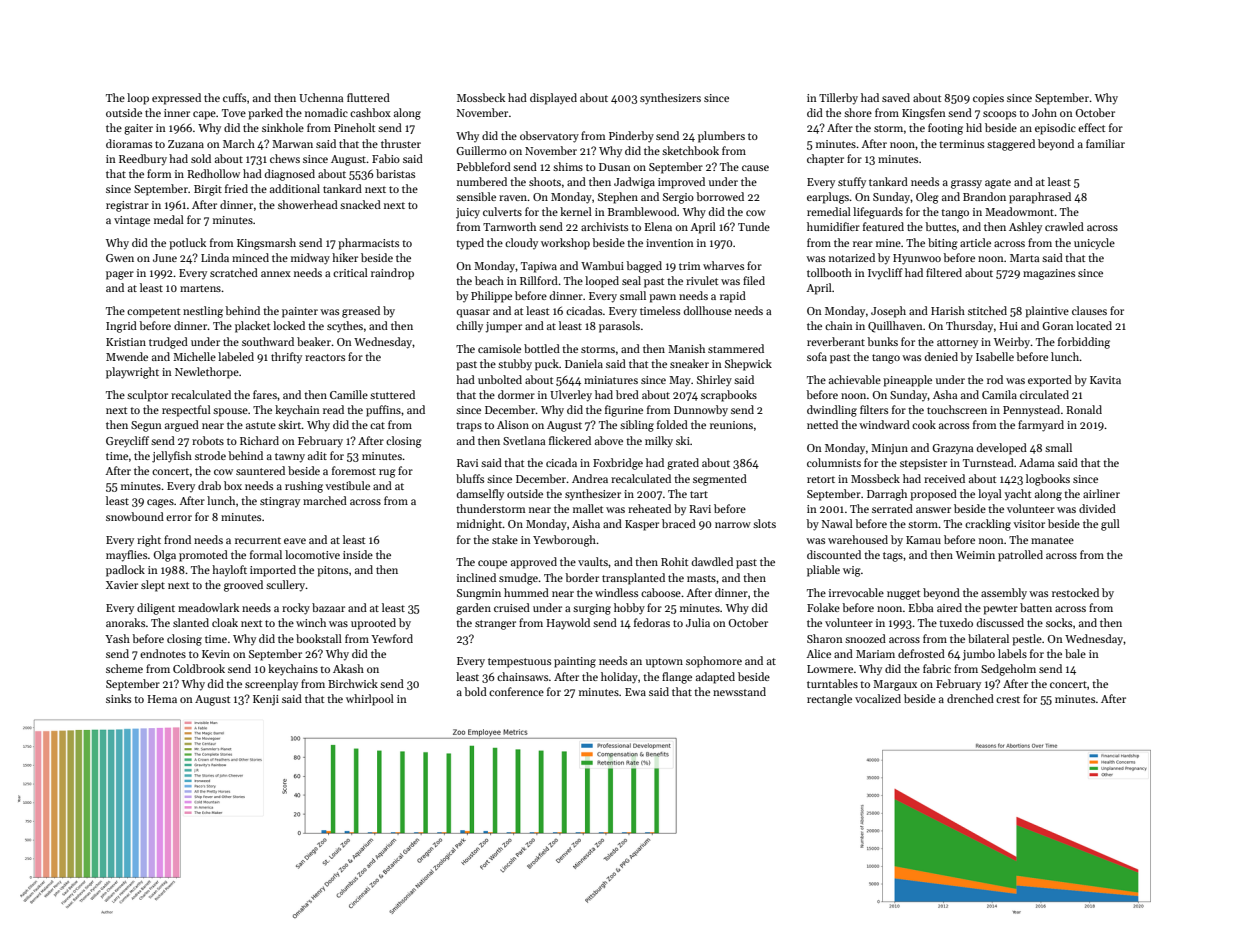 This screenshot has height=952, width=1233. What do you see at coordinates (829, 211) in the screenshot?
I see `remedial` at bounding box center [829, 211].
